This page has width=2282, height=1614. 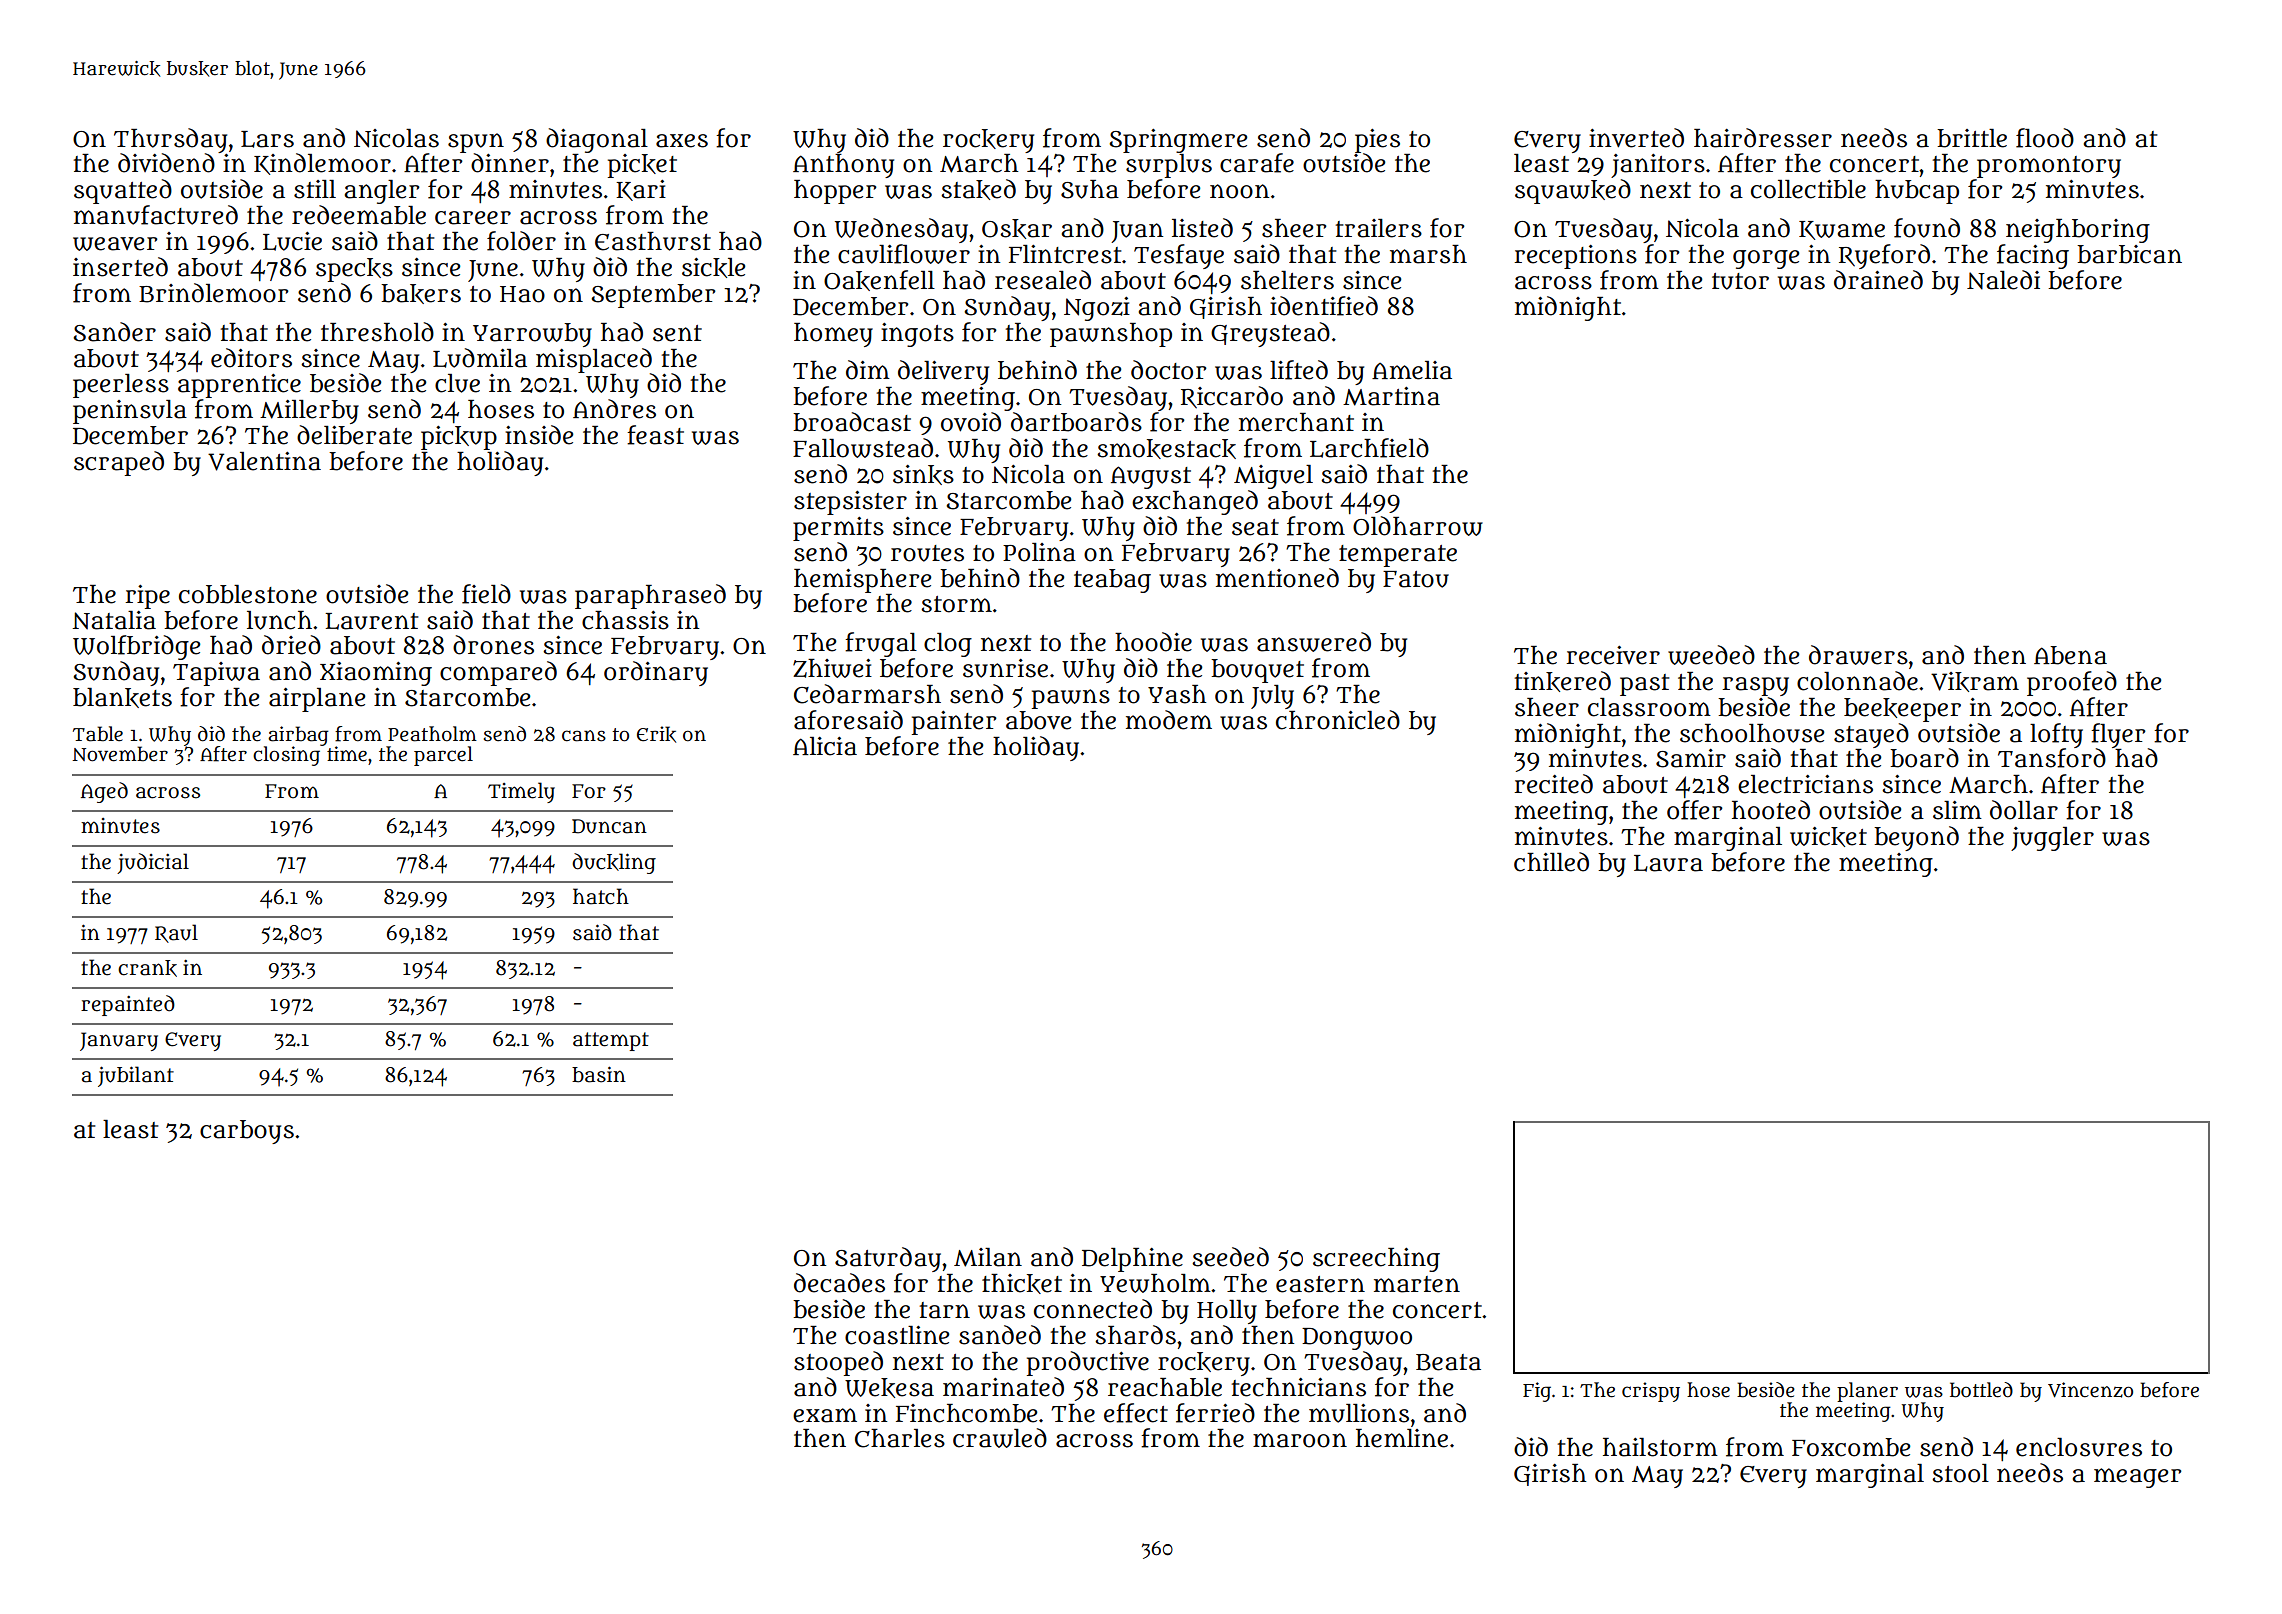 I want to click on Beata, so click(x=1448, y=1362).
